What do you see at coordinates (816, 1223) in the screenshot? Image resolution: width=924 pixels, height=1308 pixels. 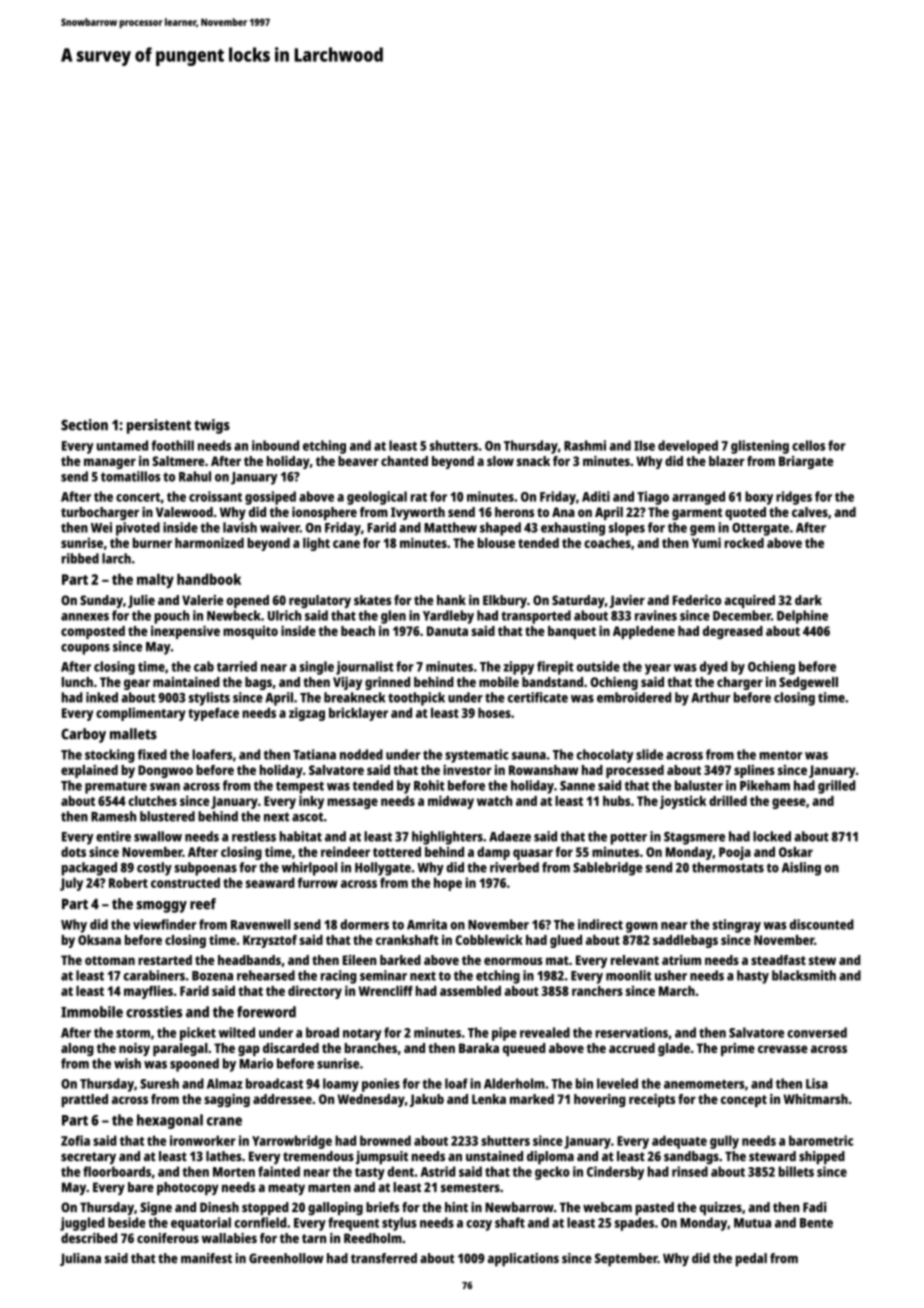 I see `Bente` at bounding box center [816, 1223].
